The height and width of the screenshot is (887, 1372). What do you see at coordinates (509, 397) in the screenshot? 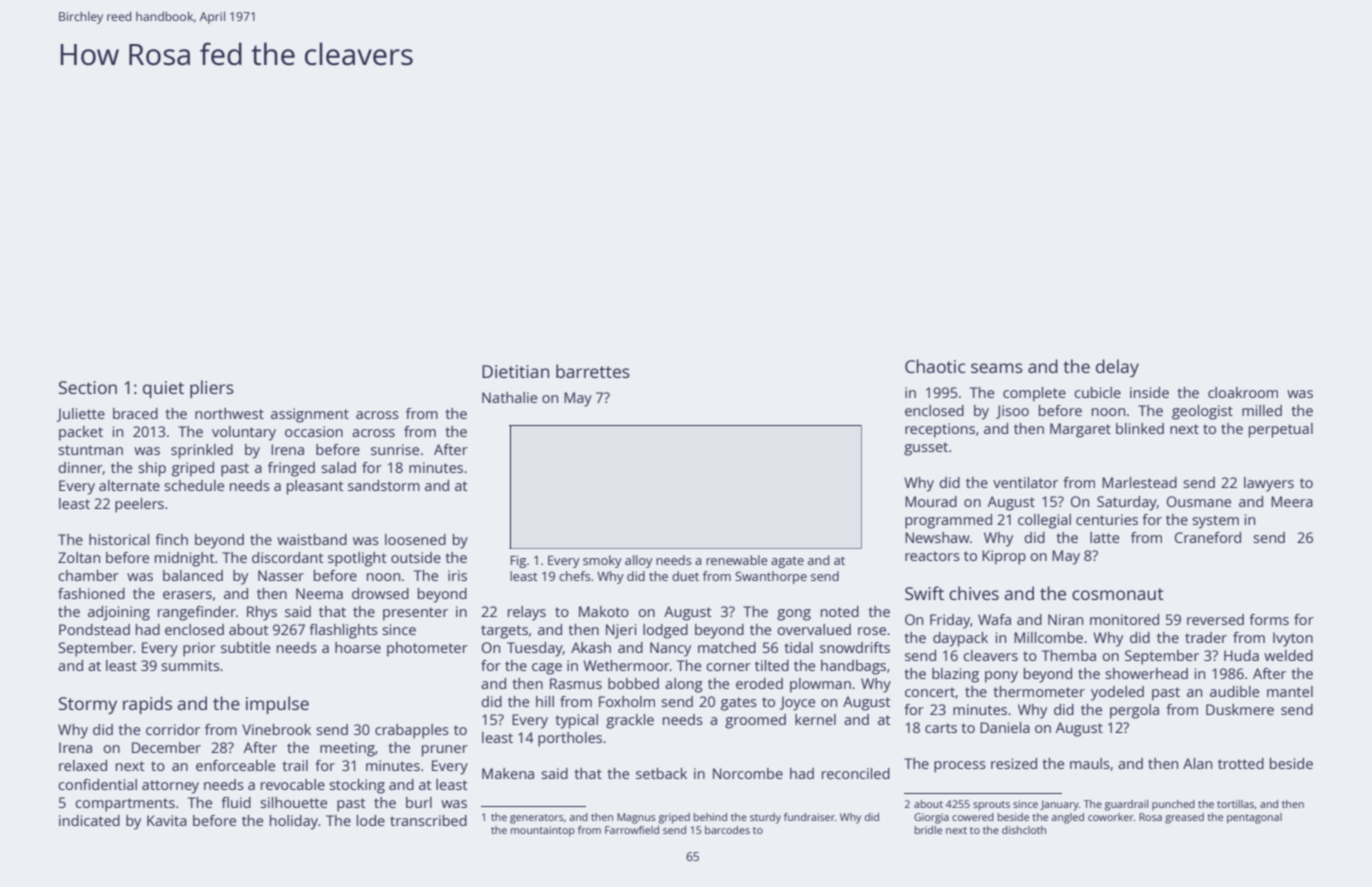
I see `Nathalie` at bounding box center [509, 397].
